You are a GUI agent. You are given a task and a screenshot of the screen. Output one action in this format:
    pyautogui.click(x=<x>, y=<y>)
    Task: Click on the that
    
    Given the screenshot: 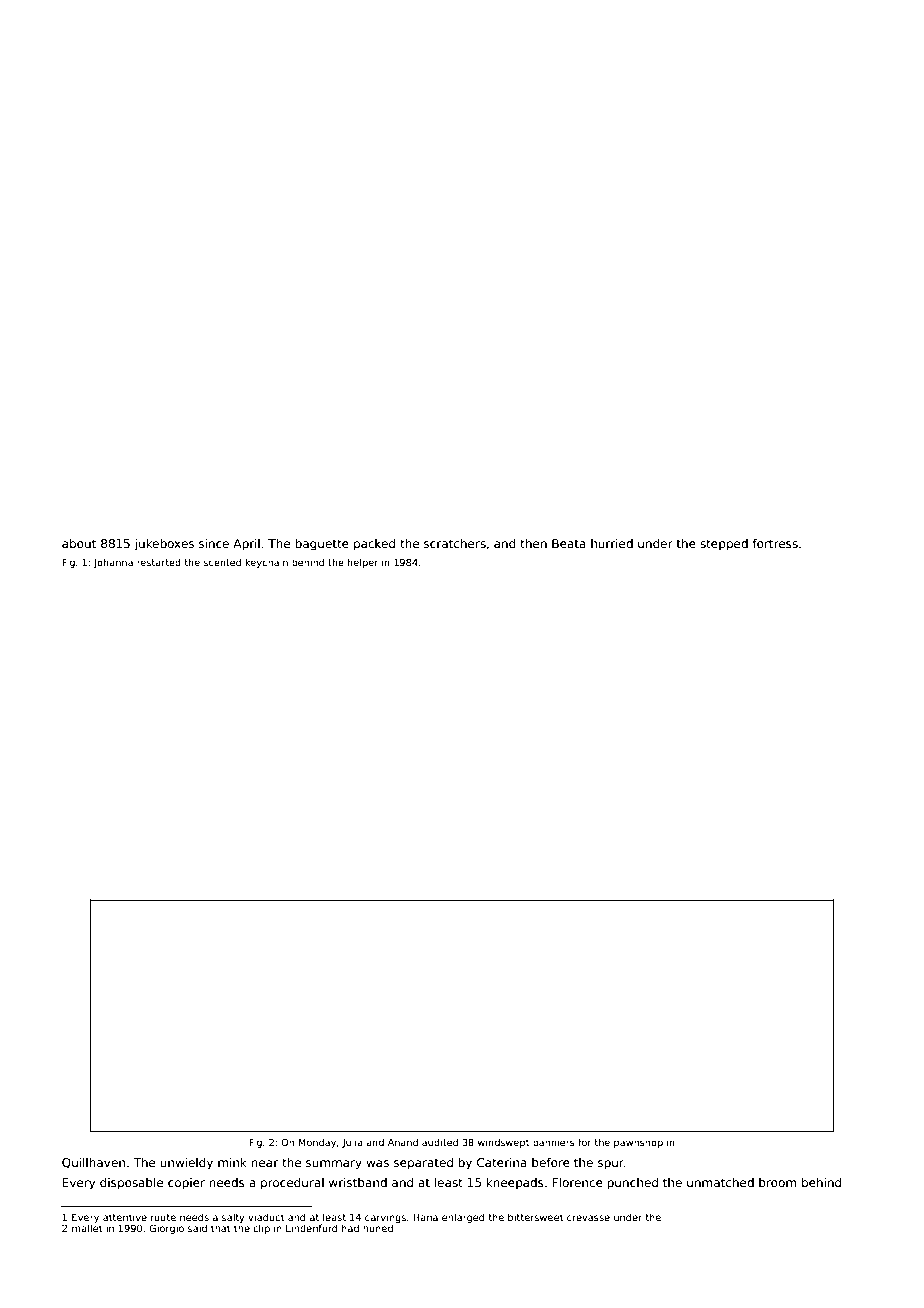 What is the action you would take?
    pyautogui.click(x=221, y=1228)
